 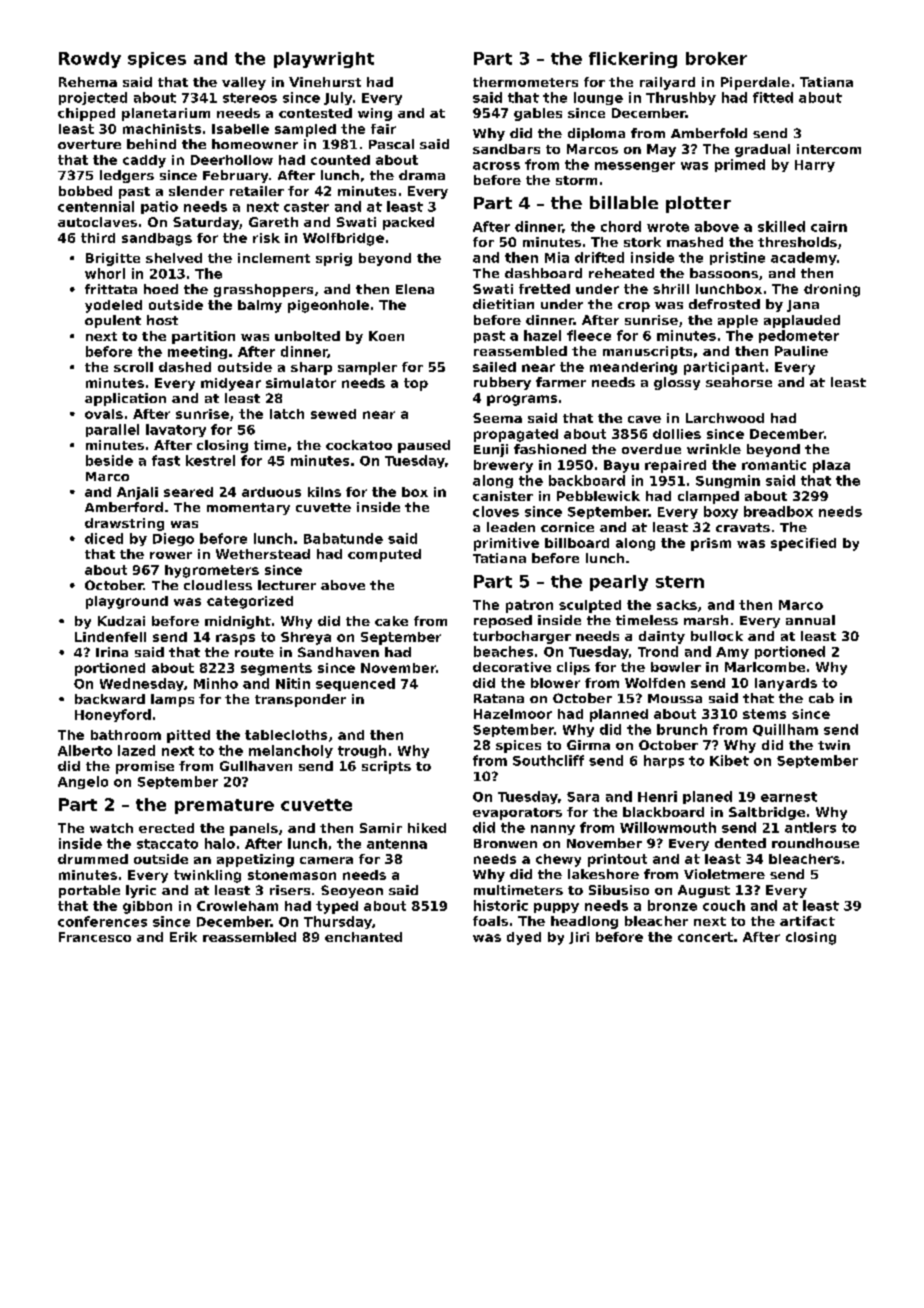 What do you see at coordinates (774, 465) in the document?
I see `romantic` at bounding box center [774, 465].
